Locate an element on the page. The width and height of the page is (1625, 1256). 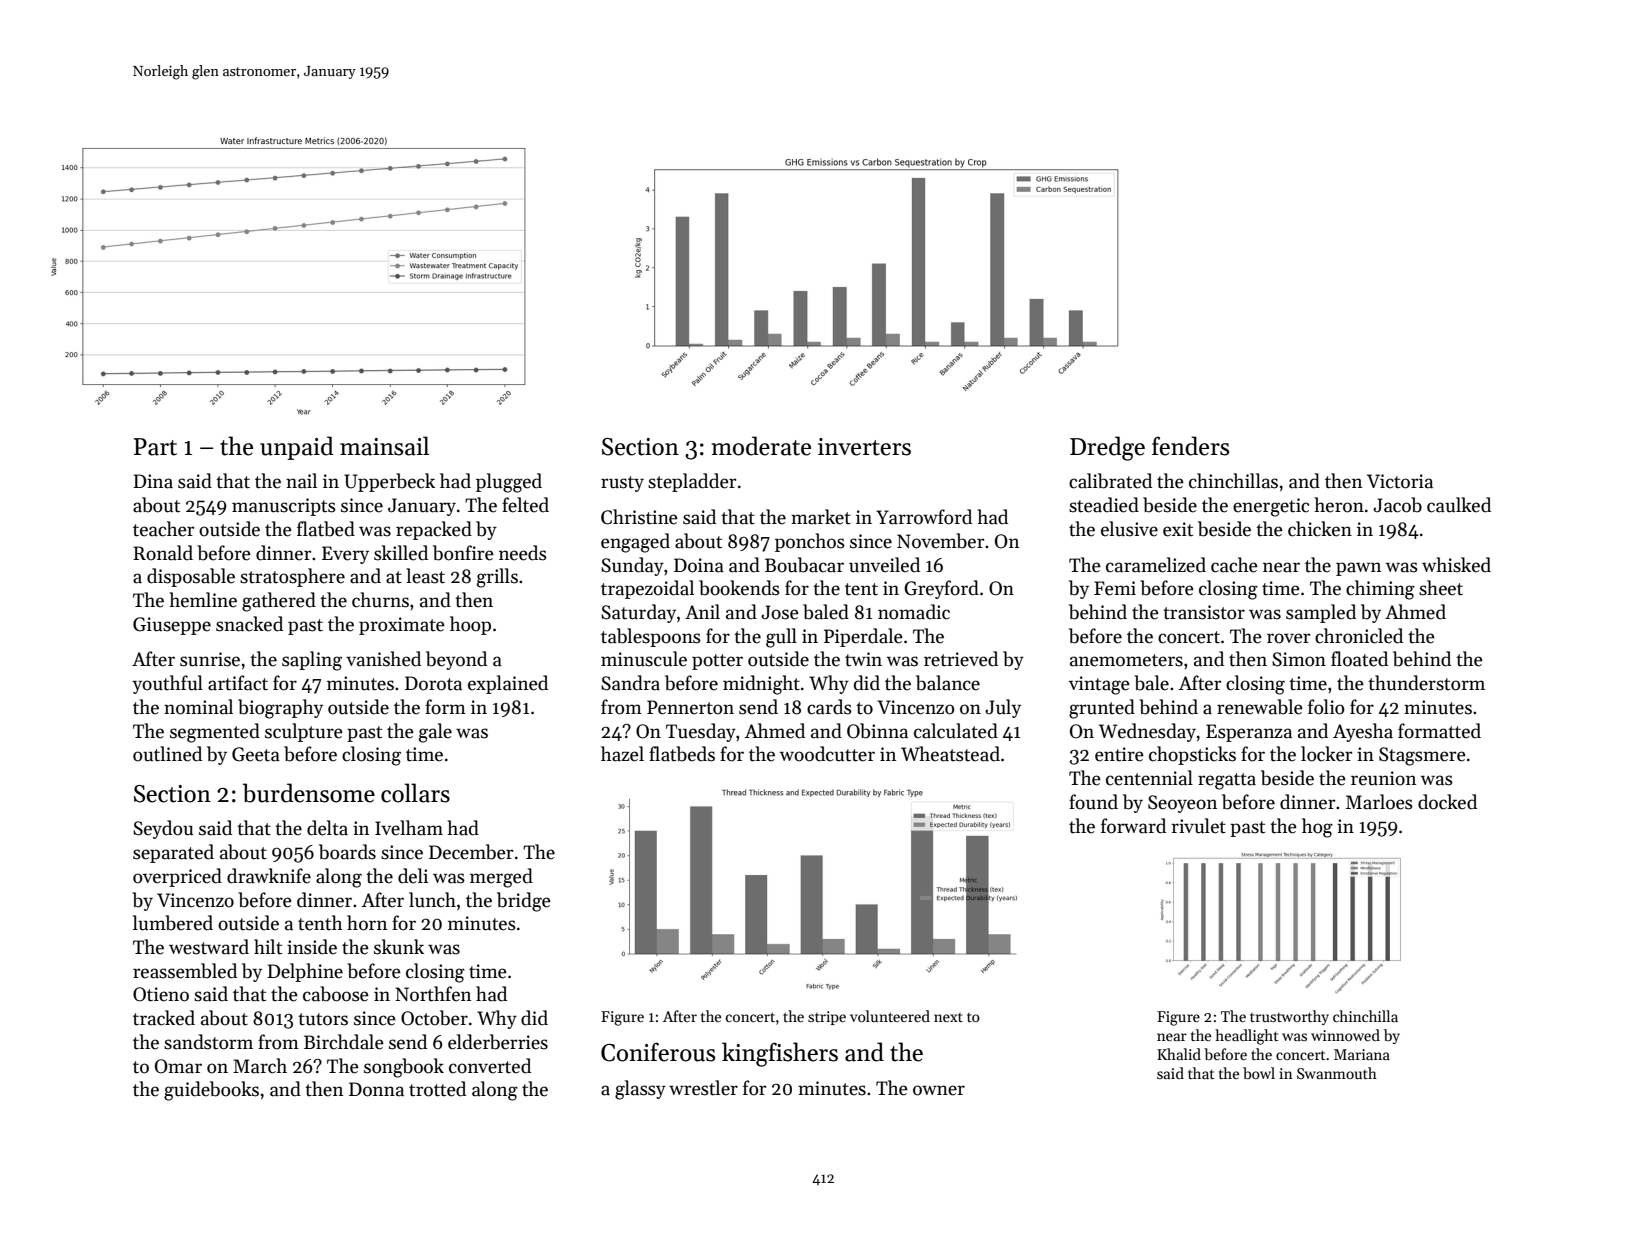
ponchos is located at coordinates (810, 542).
